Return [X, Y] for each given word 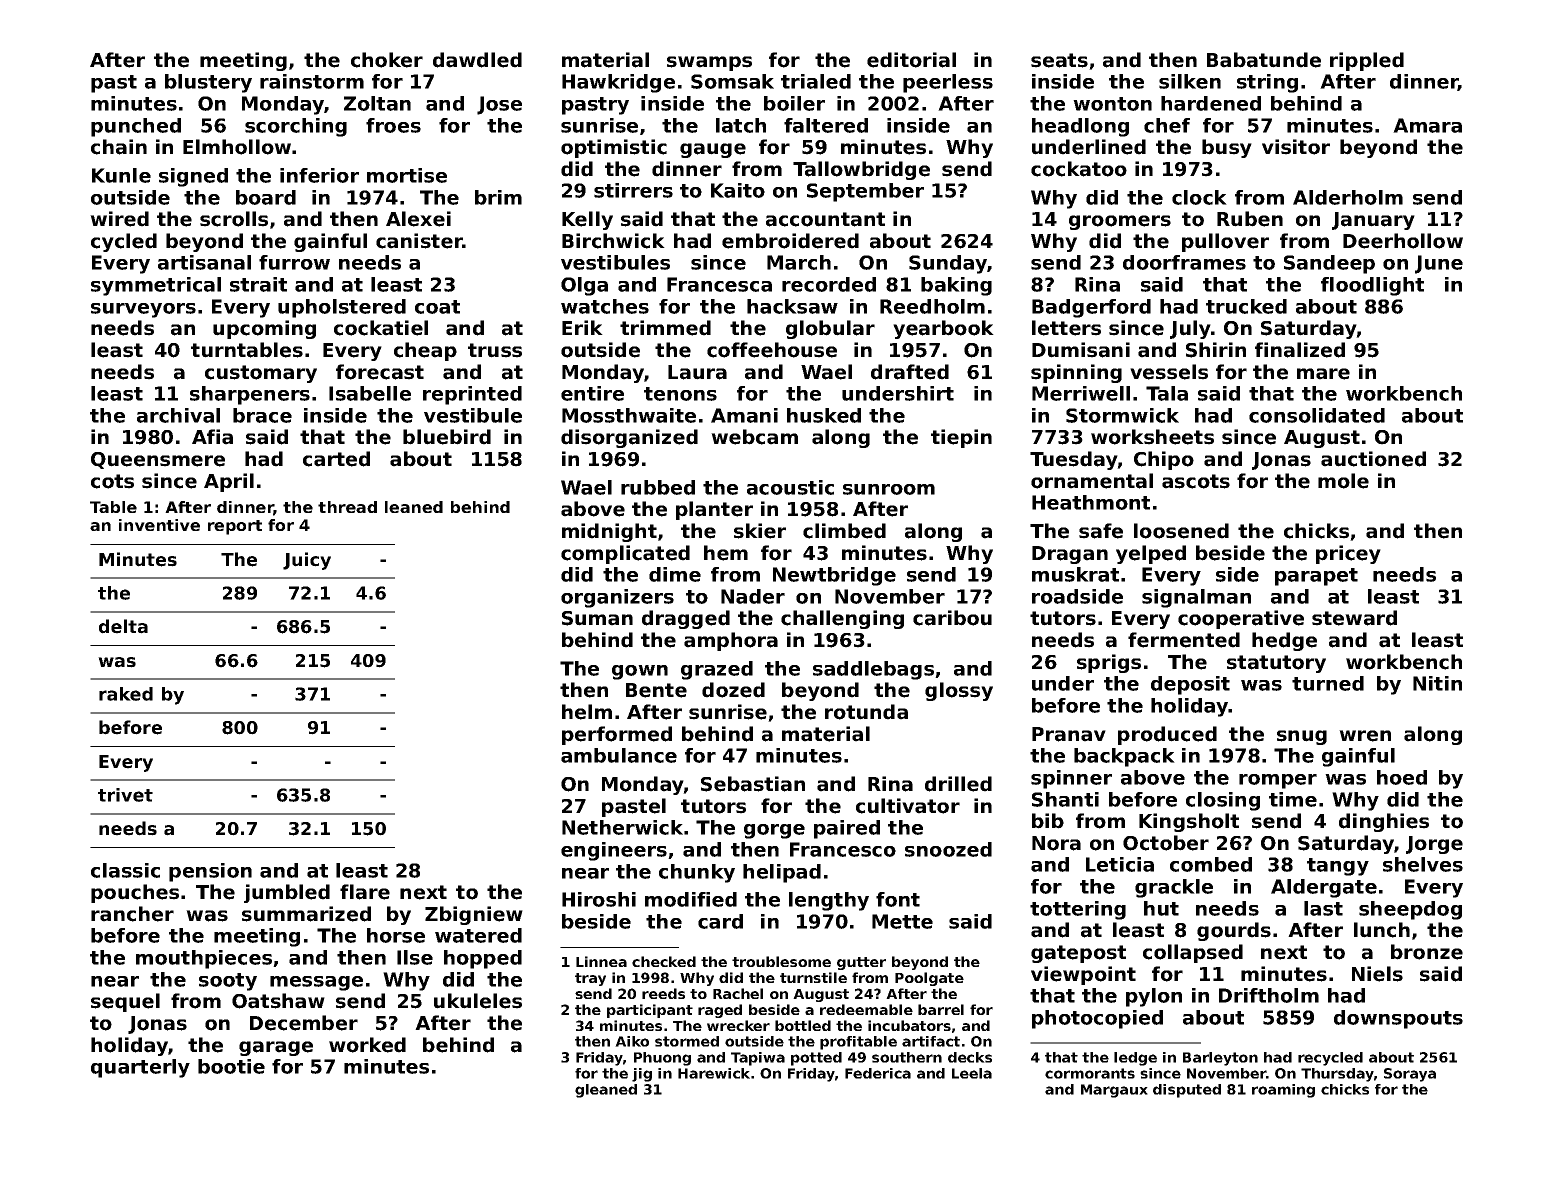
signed [193, 177]
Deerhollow [1403, 241]
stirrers [633, 190]
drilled [958, 784]
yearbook [943, 329]
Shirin [1216, 350]
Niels [1377, 974]
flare [365, 892]
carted [336, 459]
